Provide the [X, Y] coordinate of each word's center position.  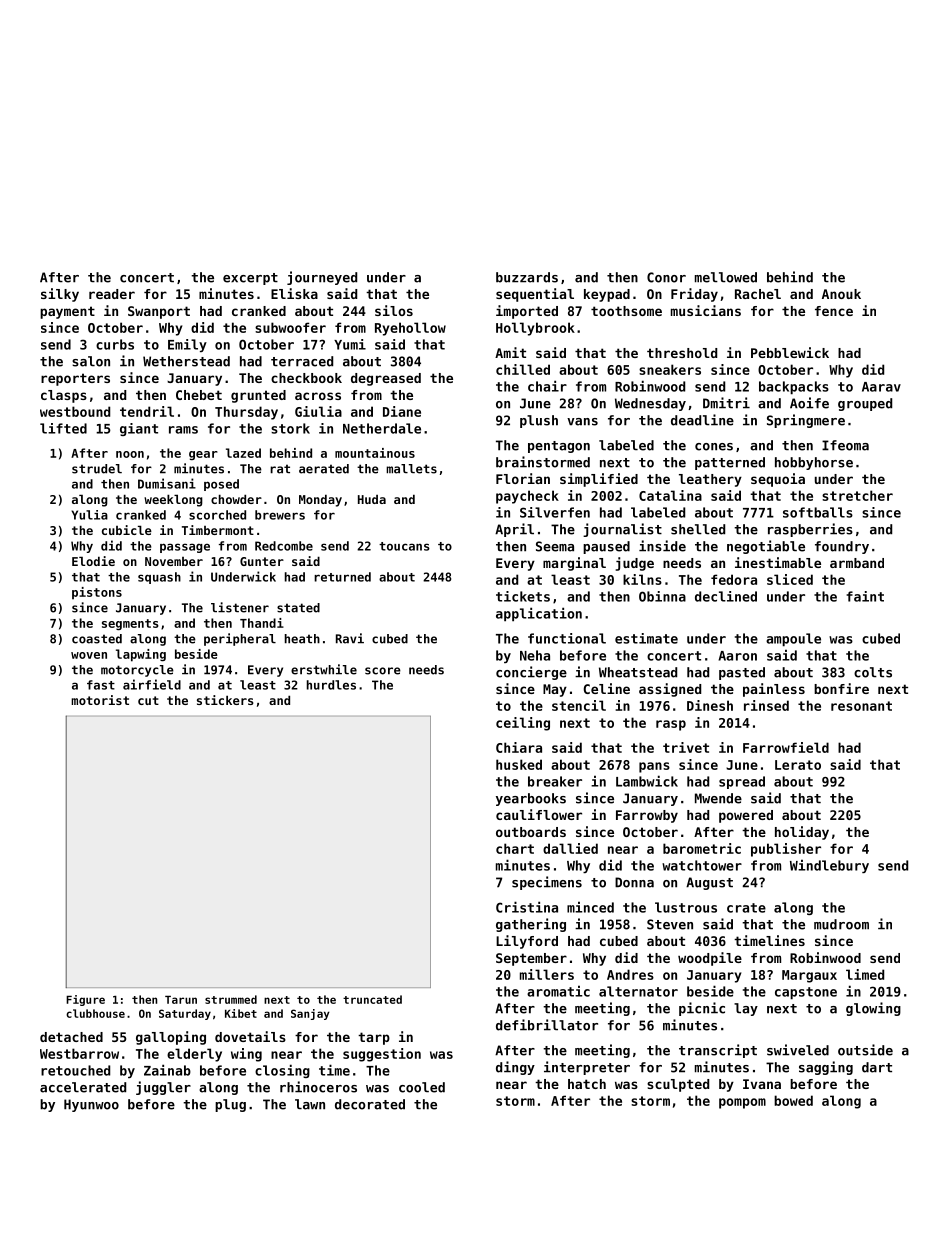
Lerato [798, 765]
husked [519, 764]
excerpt [250, 279]
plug [230, 1105]
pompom [742, 1103]
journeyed [322, 278]
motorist [100, 700]
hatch [587, 1084]
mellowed [726, 277]
